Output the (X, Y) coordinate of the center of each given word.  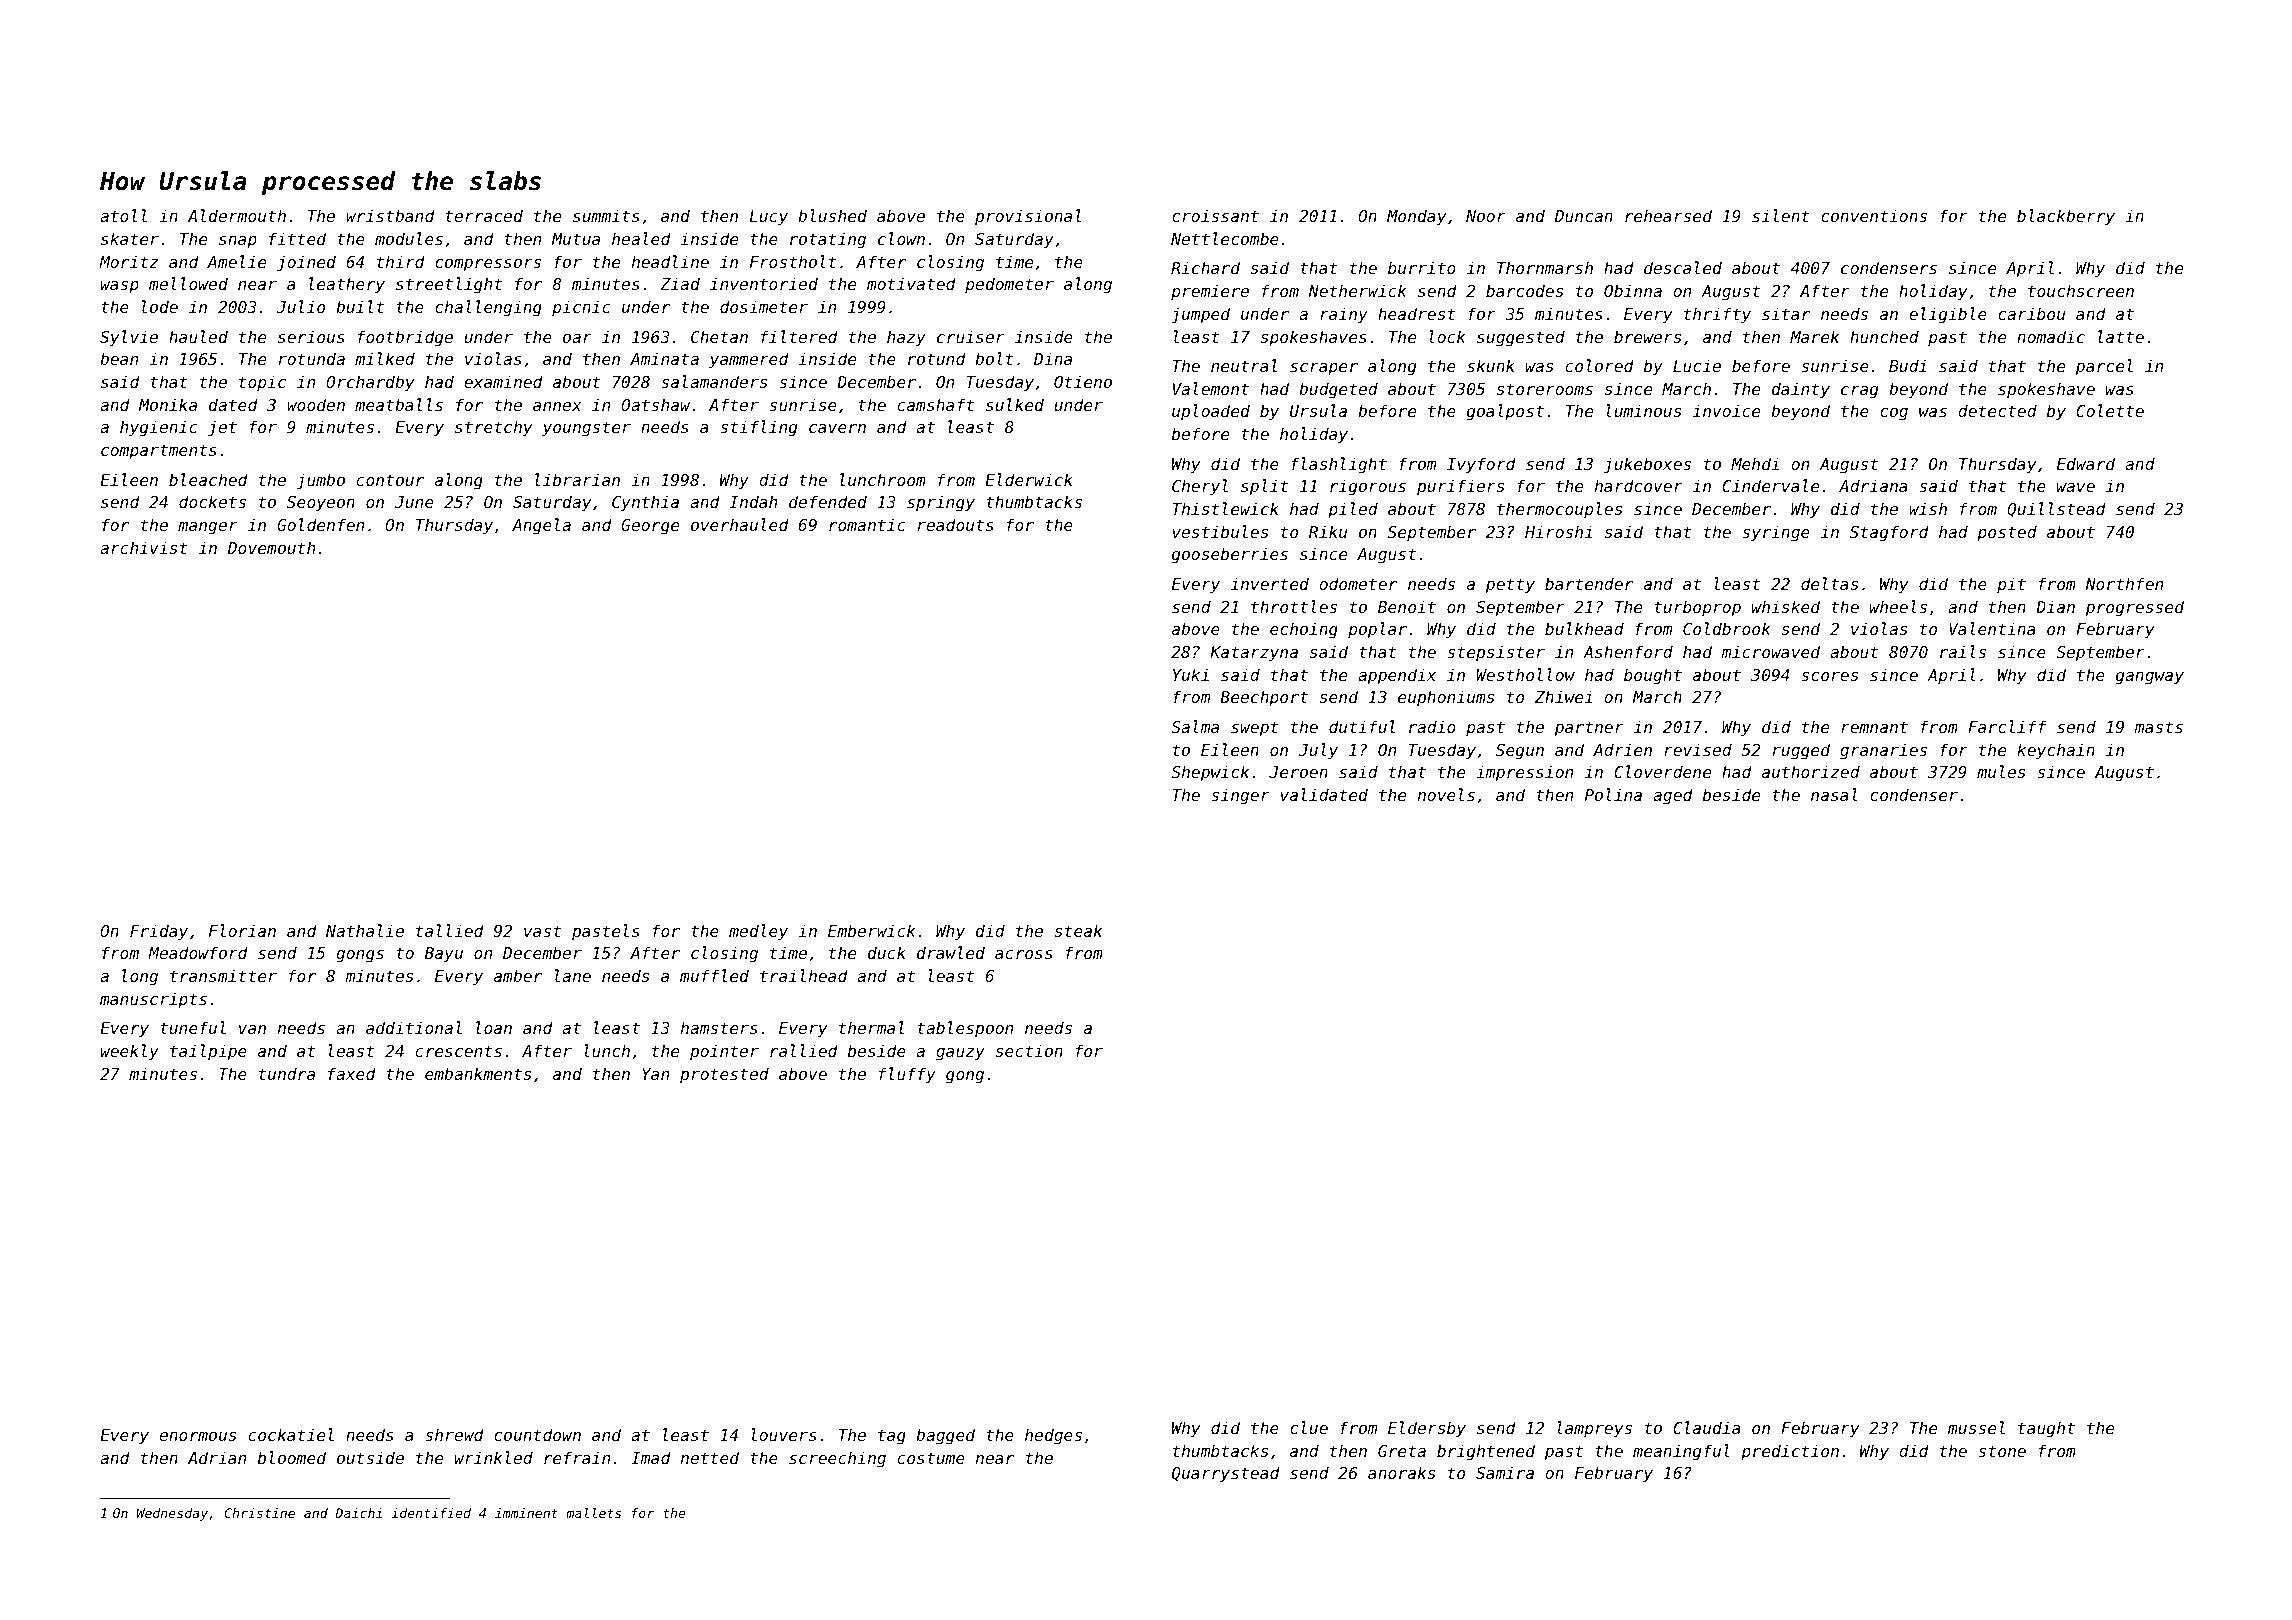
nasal (1834, 794)
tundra (287, 1073)
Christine (260, 1513)
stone (2002, 1451)
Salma (1195, 726)
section (1029, 1050)
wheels (1898, 606)
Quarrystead (1226, 1474)
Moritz (128, 261)
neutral (1244, 365)
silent (1781, 215)
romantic (867, 524)
